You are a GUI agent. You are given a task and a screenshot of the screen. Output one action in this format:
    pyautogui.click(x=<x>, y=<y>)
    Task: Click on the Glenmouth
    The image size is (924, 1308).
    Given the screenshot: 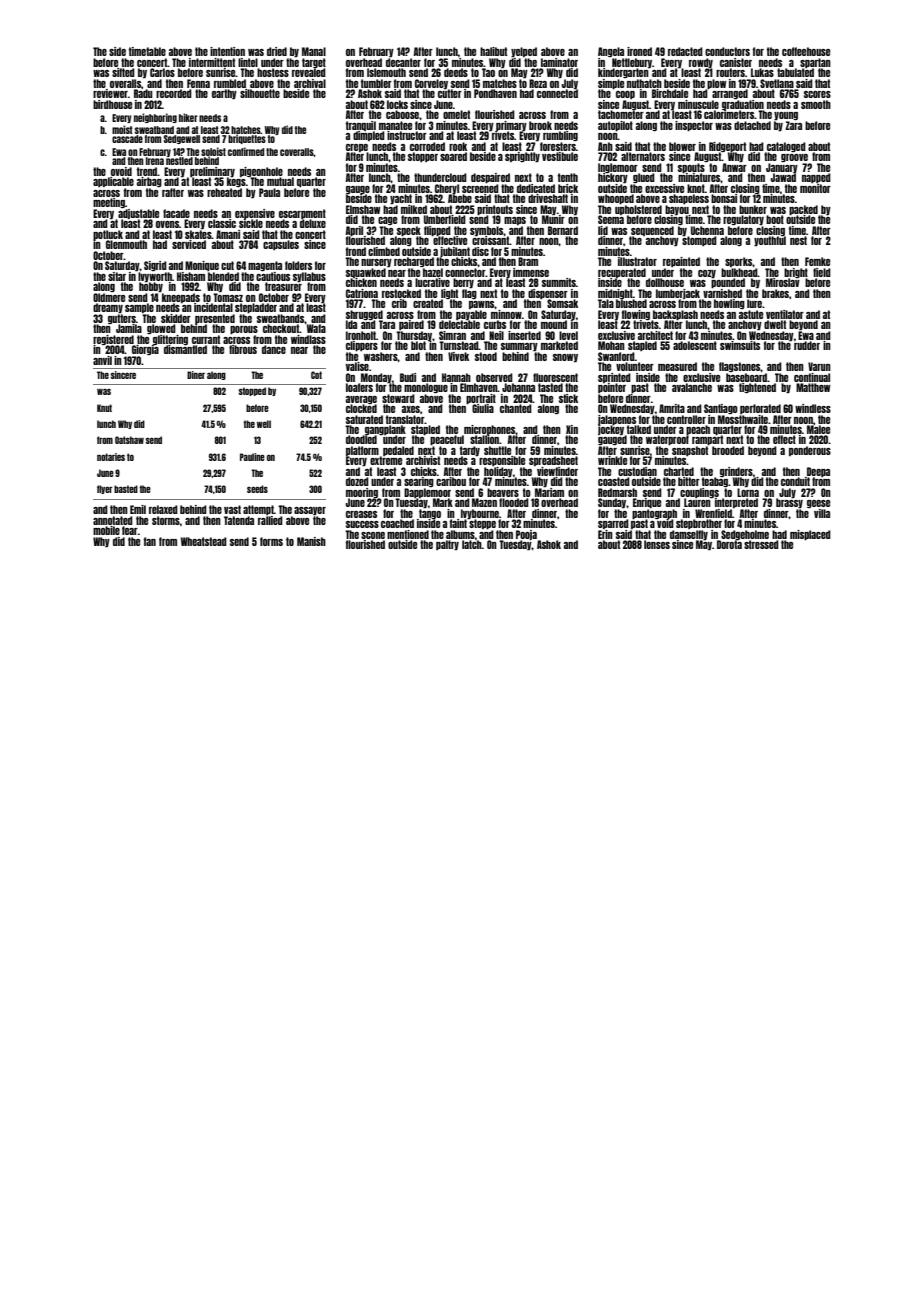 What is the action you would take?
    pyautogui.click(x=126, y=244)
